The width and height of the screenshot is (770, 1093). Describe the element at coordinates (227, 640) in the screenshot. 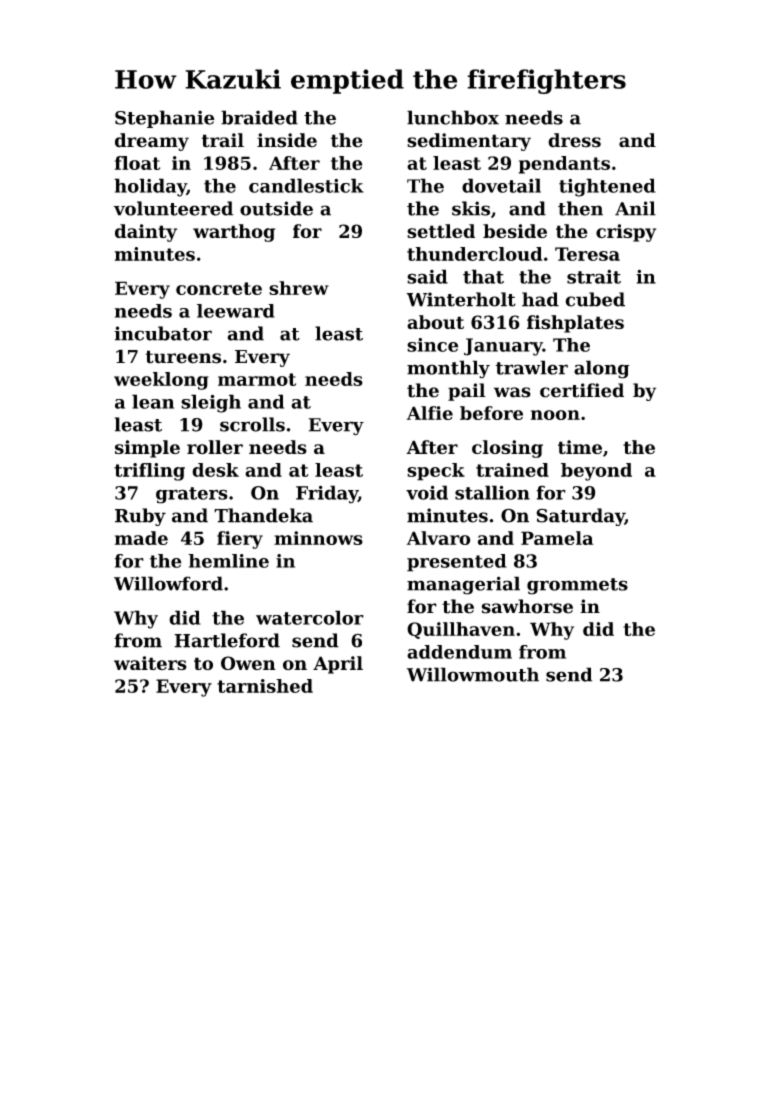

I see `Hartleford` at that location.
